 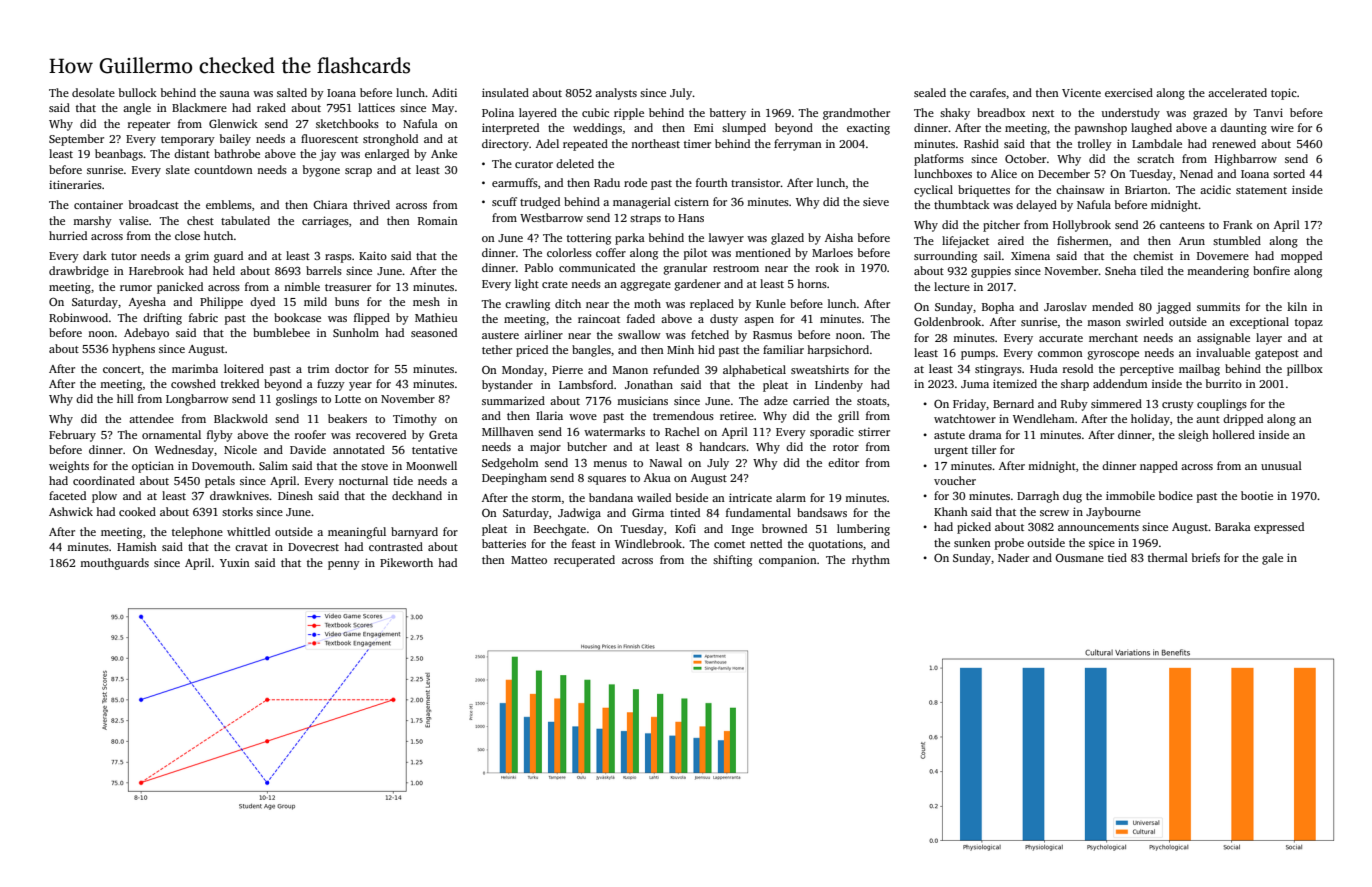 What do you see at coordinates (568, 303) in the screenshot?
I see `ditch` at bounding box center [568, 303].
